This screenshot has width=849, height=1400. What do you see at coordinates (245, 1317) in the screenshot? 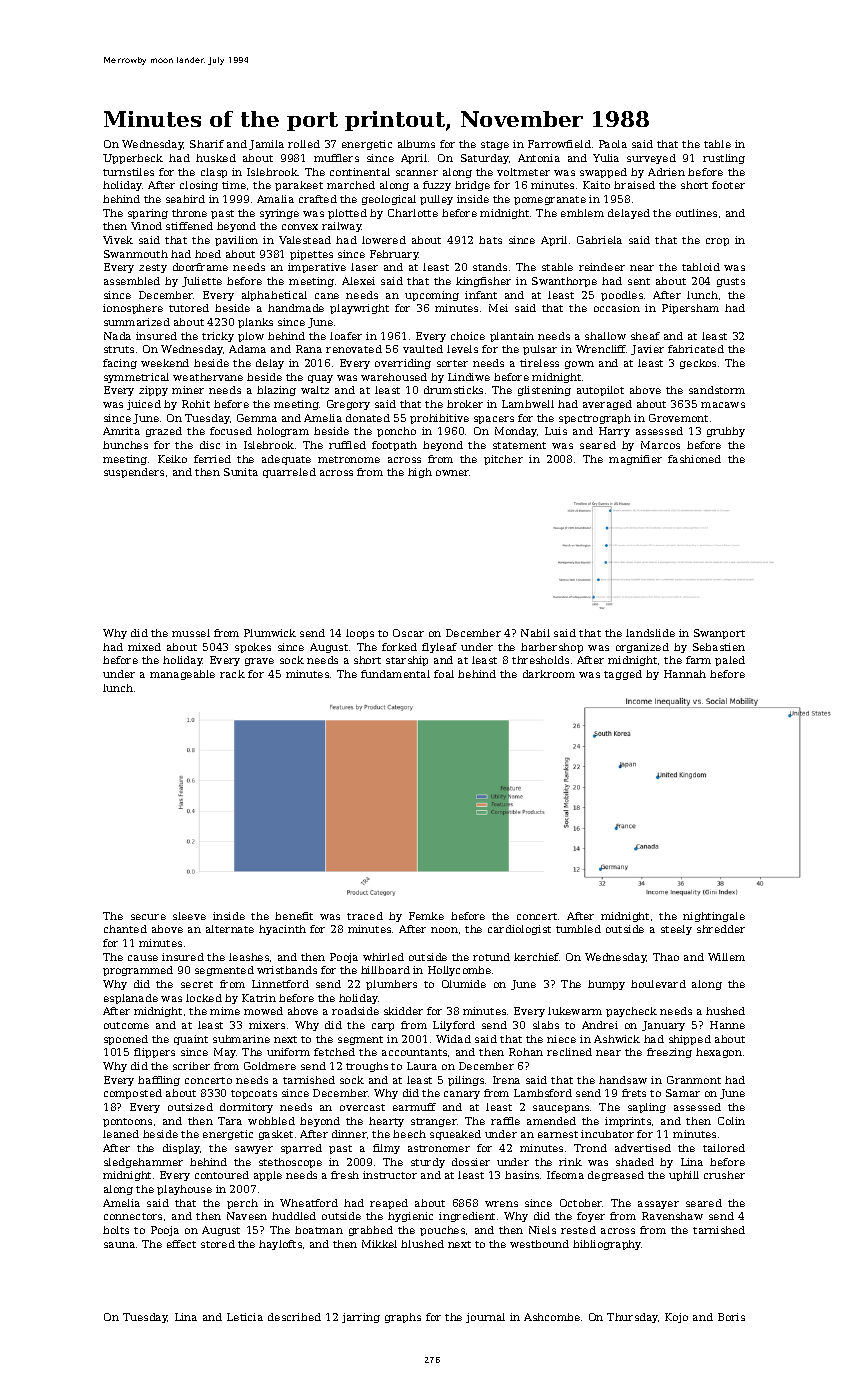
I see `Leticia` at bounding box center [245, 1317].
